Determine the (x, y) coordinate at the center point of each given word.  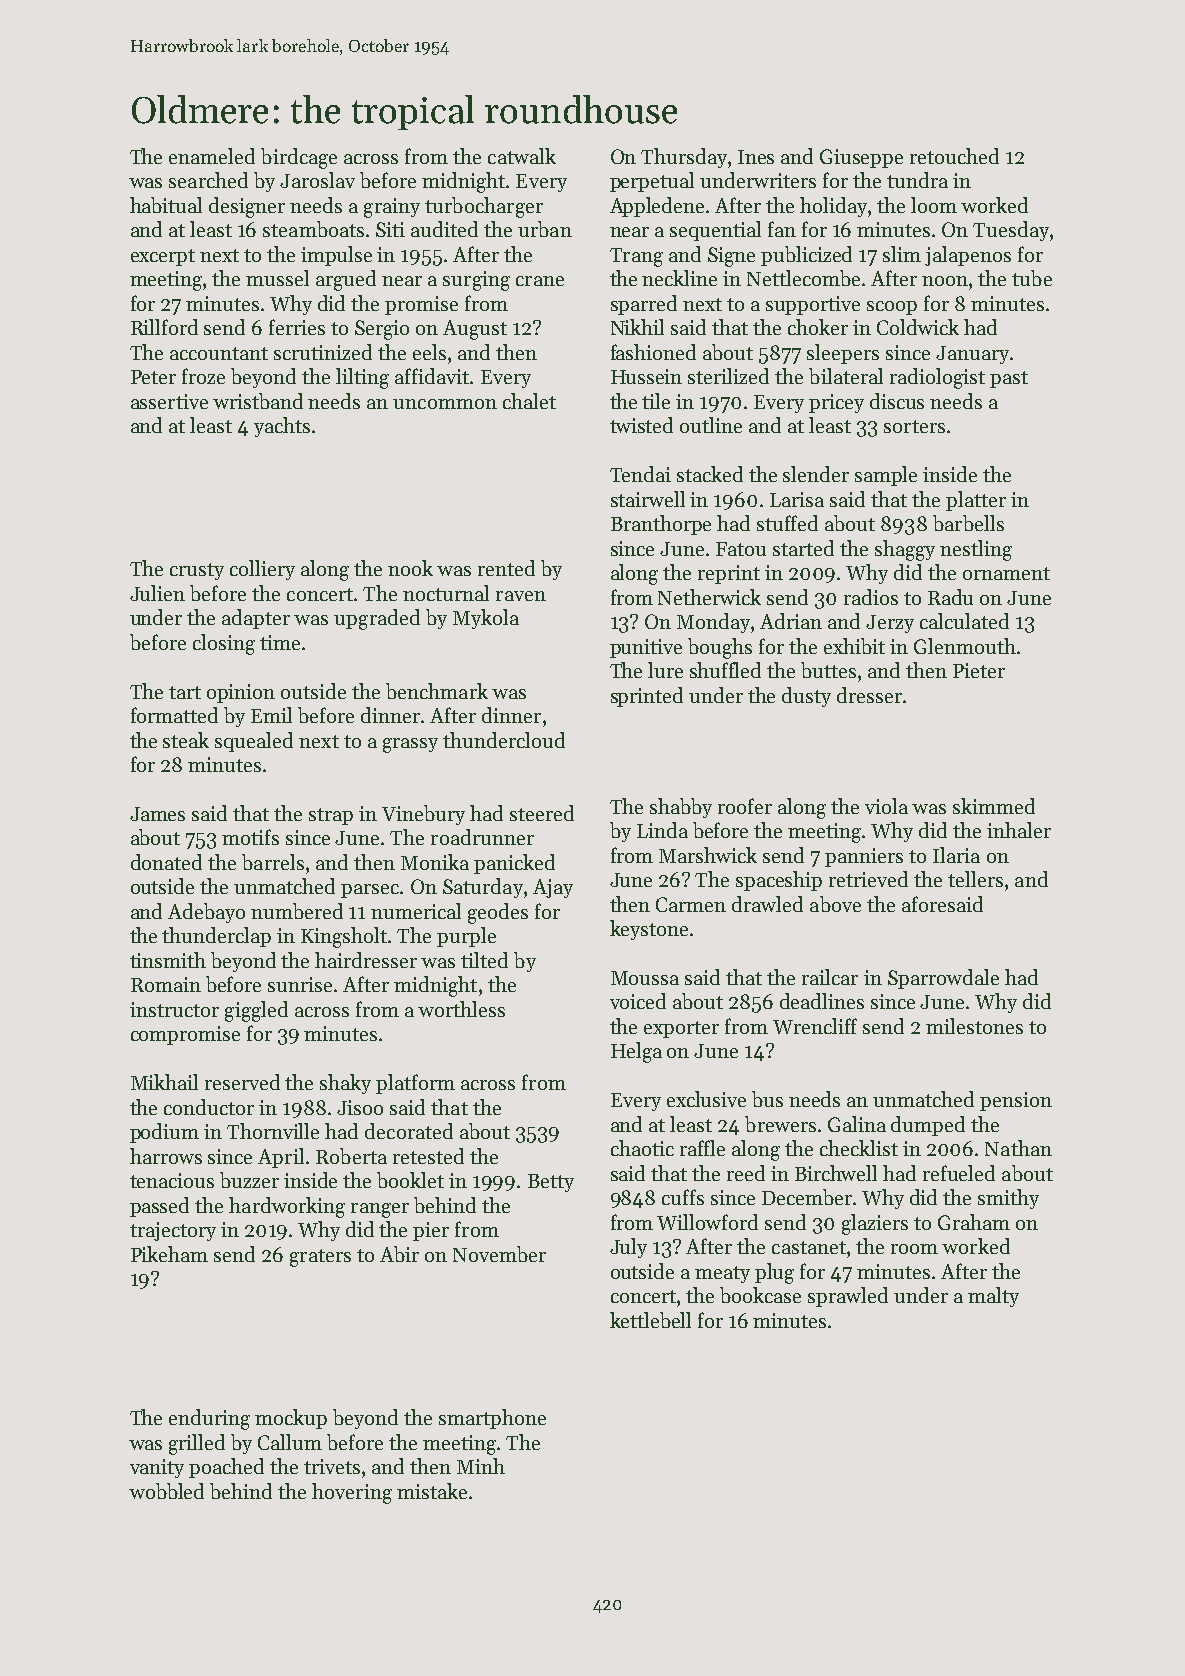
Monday (713, 623)
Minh (481, 1466)
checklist (859, 1148)
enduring (209, 1419)
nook (410, 568)
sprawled (848, 1297)
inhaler (1019, 830)
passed (159, 1207)
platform (415, 1084)
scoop (892, 308)
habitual (166, 205)
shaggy (905, 550)
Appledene (657, 207)
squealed (254, 742)
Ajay (553, 888)
